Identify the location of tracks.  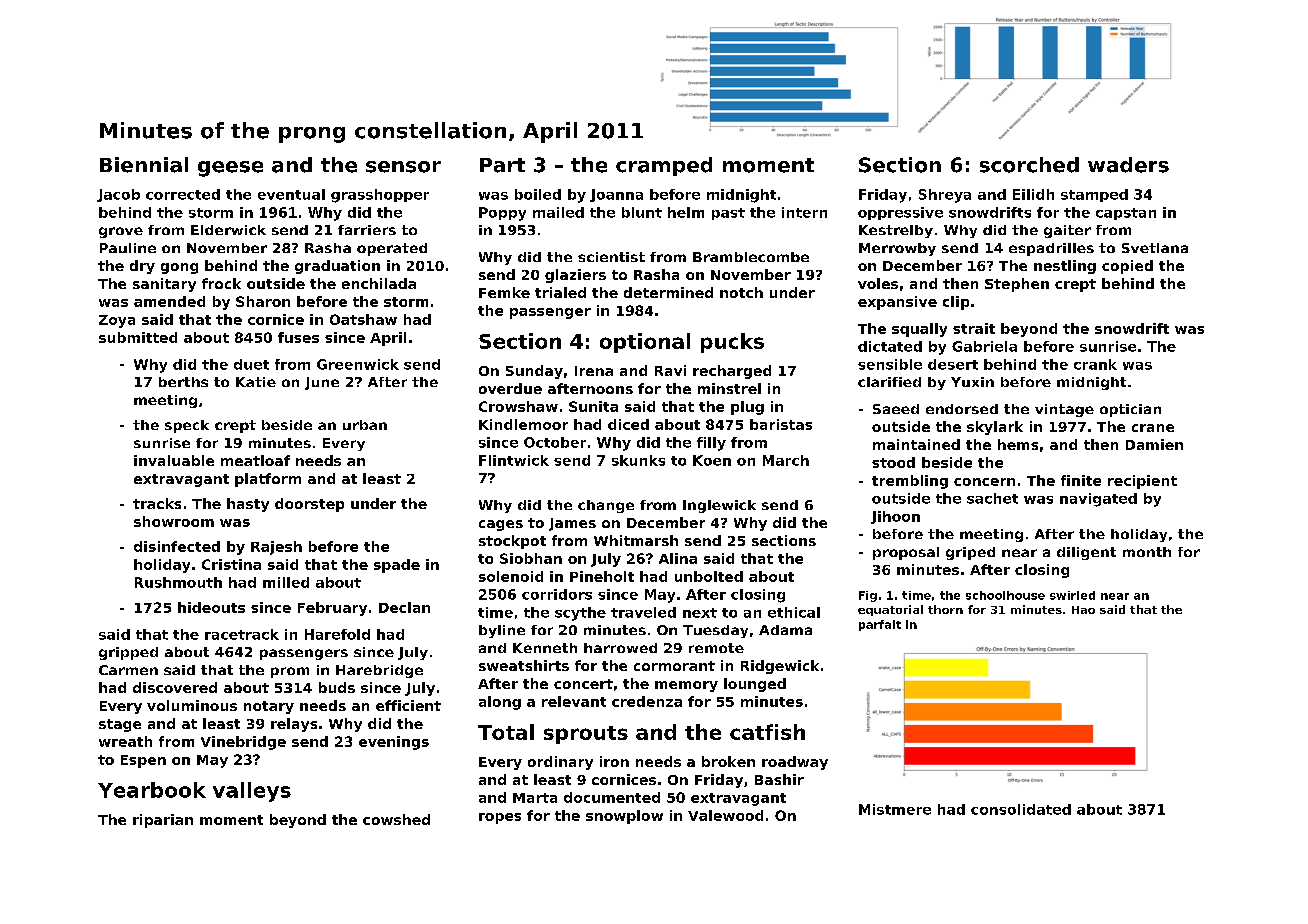
(157, 503).
